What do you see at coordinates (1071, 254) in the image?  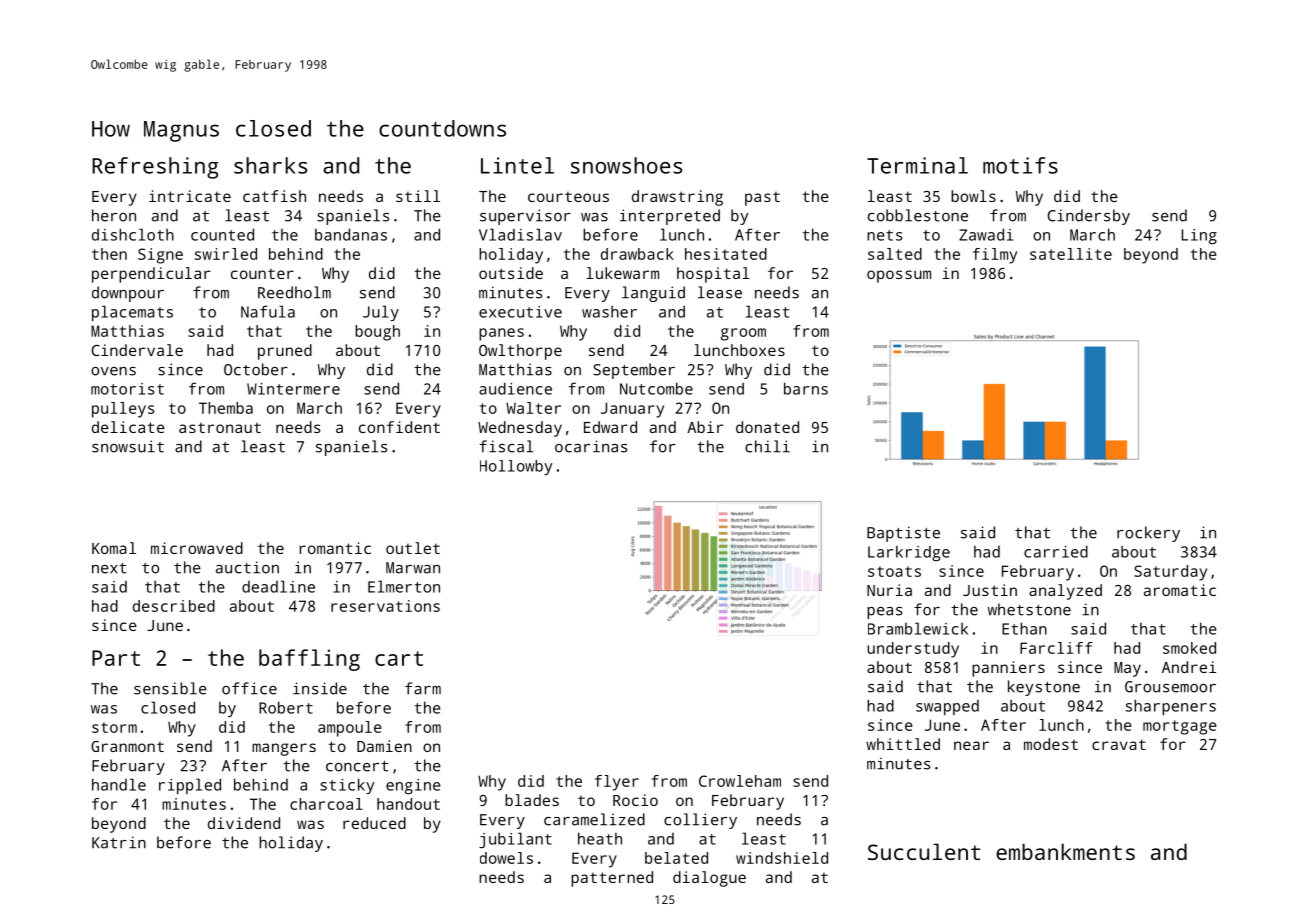 I see `satellite` at bounding box center [1071, 254].
